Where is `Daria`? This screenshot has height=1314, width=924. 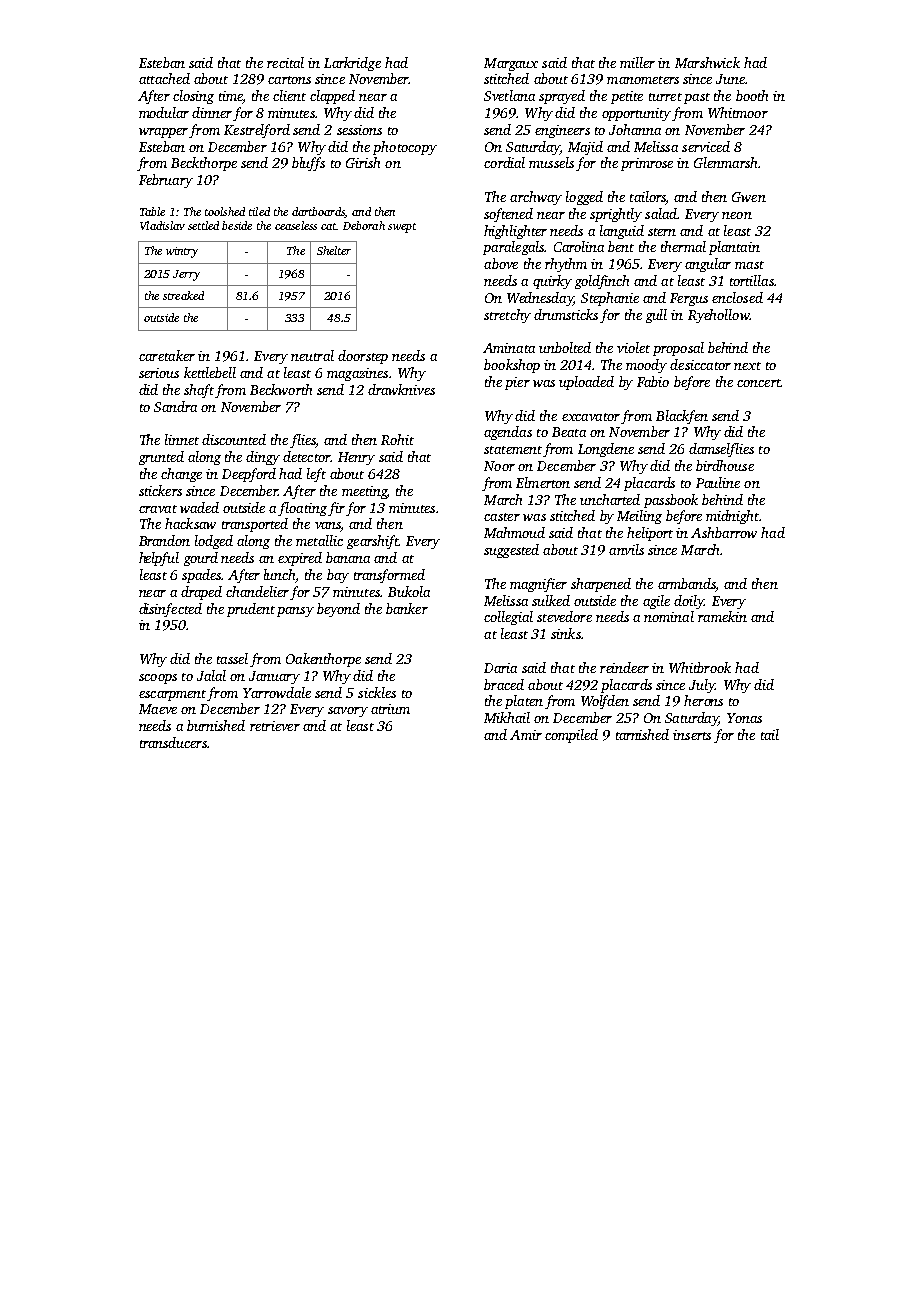 Daria is located at coordinates (500, 668).
